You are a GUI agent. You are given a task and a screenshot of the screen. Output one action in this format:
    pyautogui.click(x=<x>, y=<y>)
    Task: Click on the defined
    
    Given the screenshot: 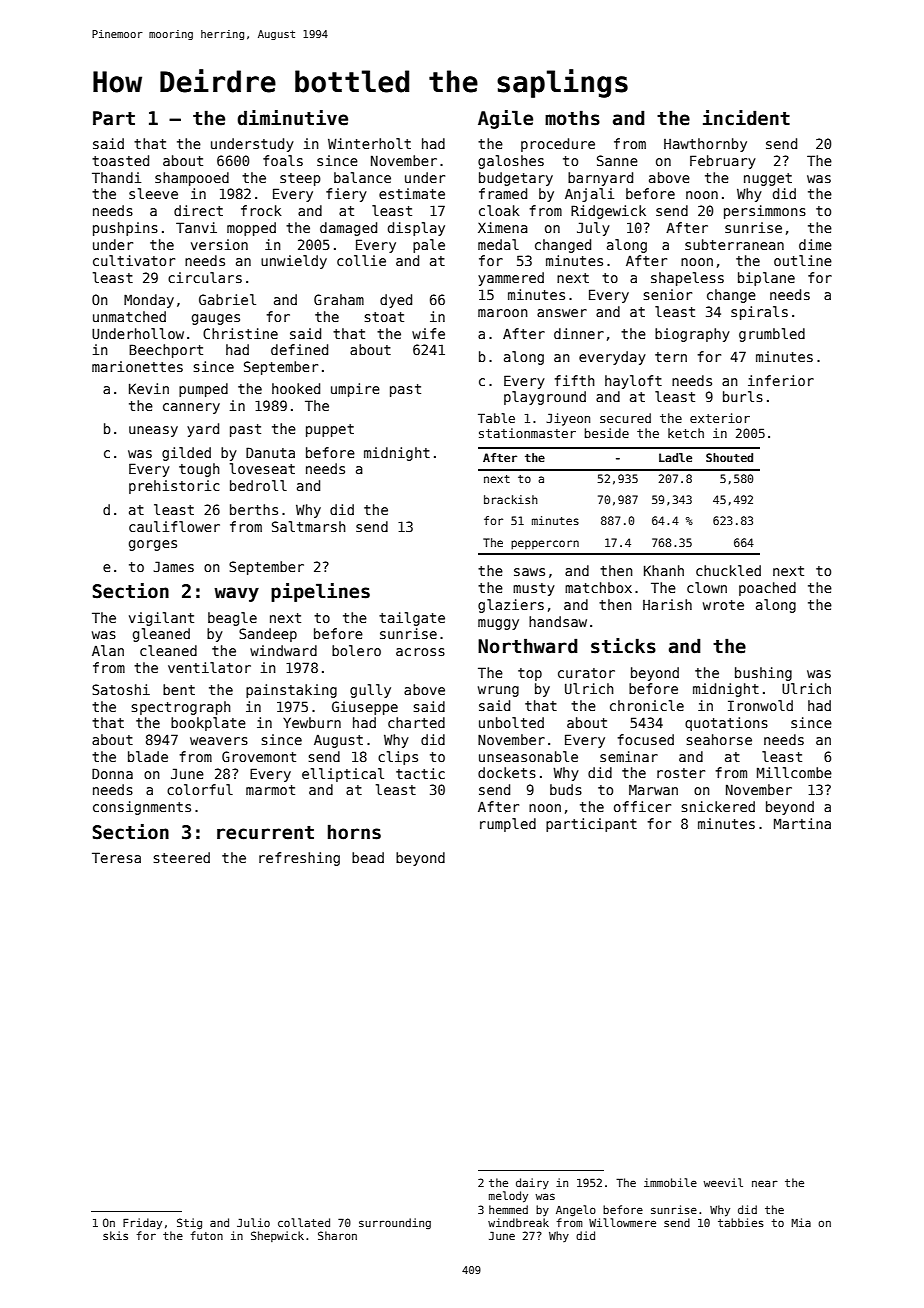 What is the action you would take?
    pyautogui.click(x=299, y=349)
